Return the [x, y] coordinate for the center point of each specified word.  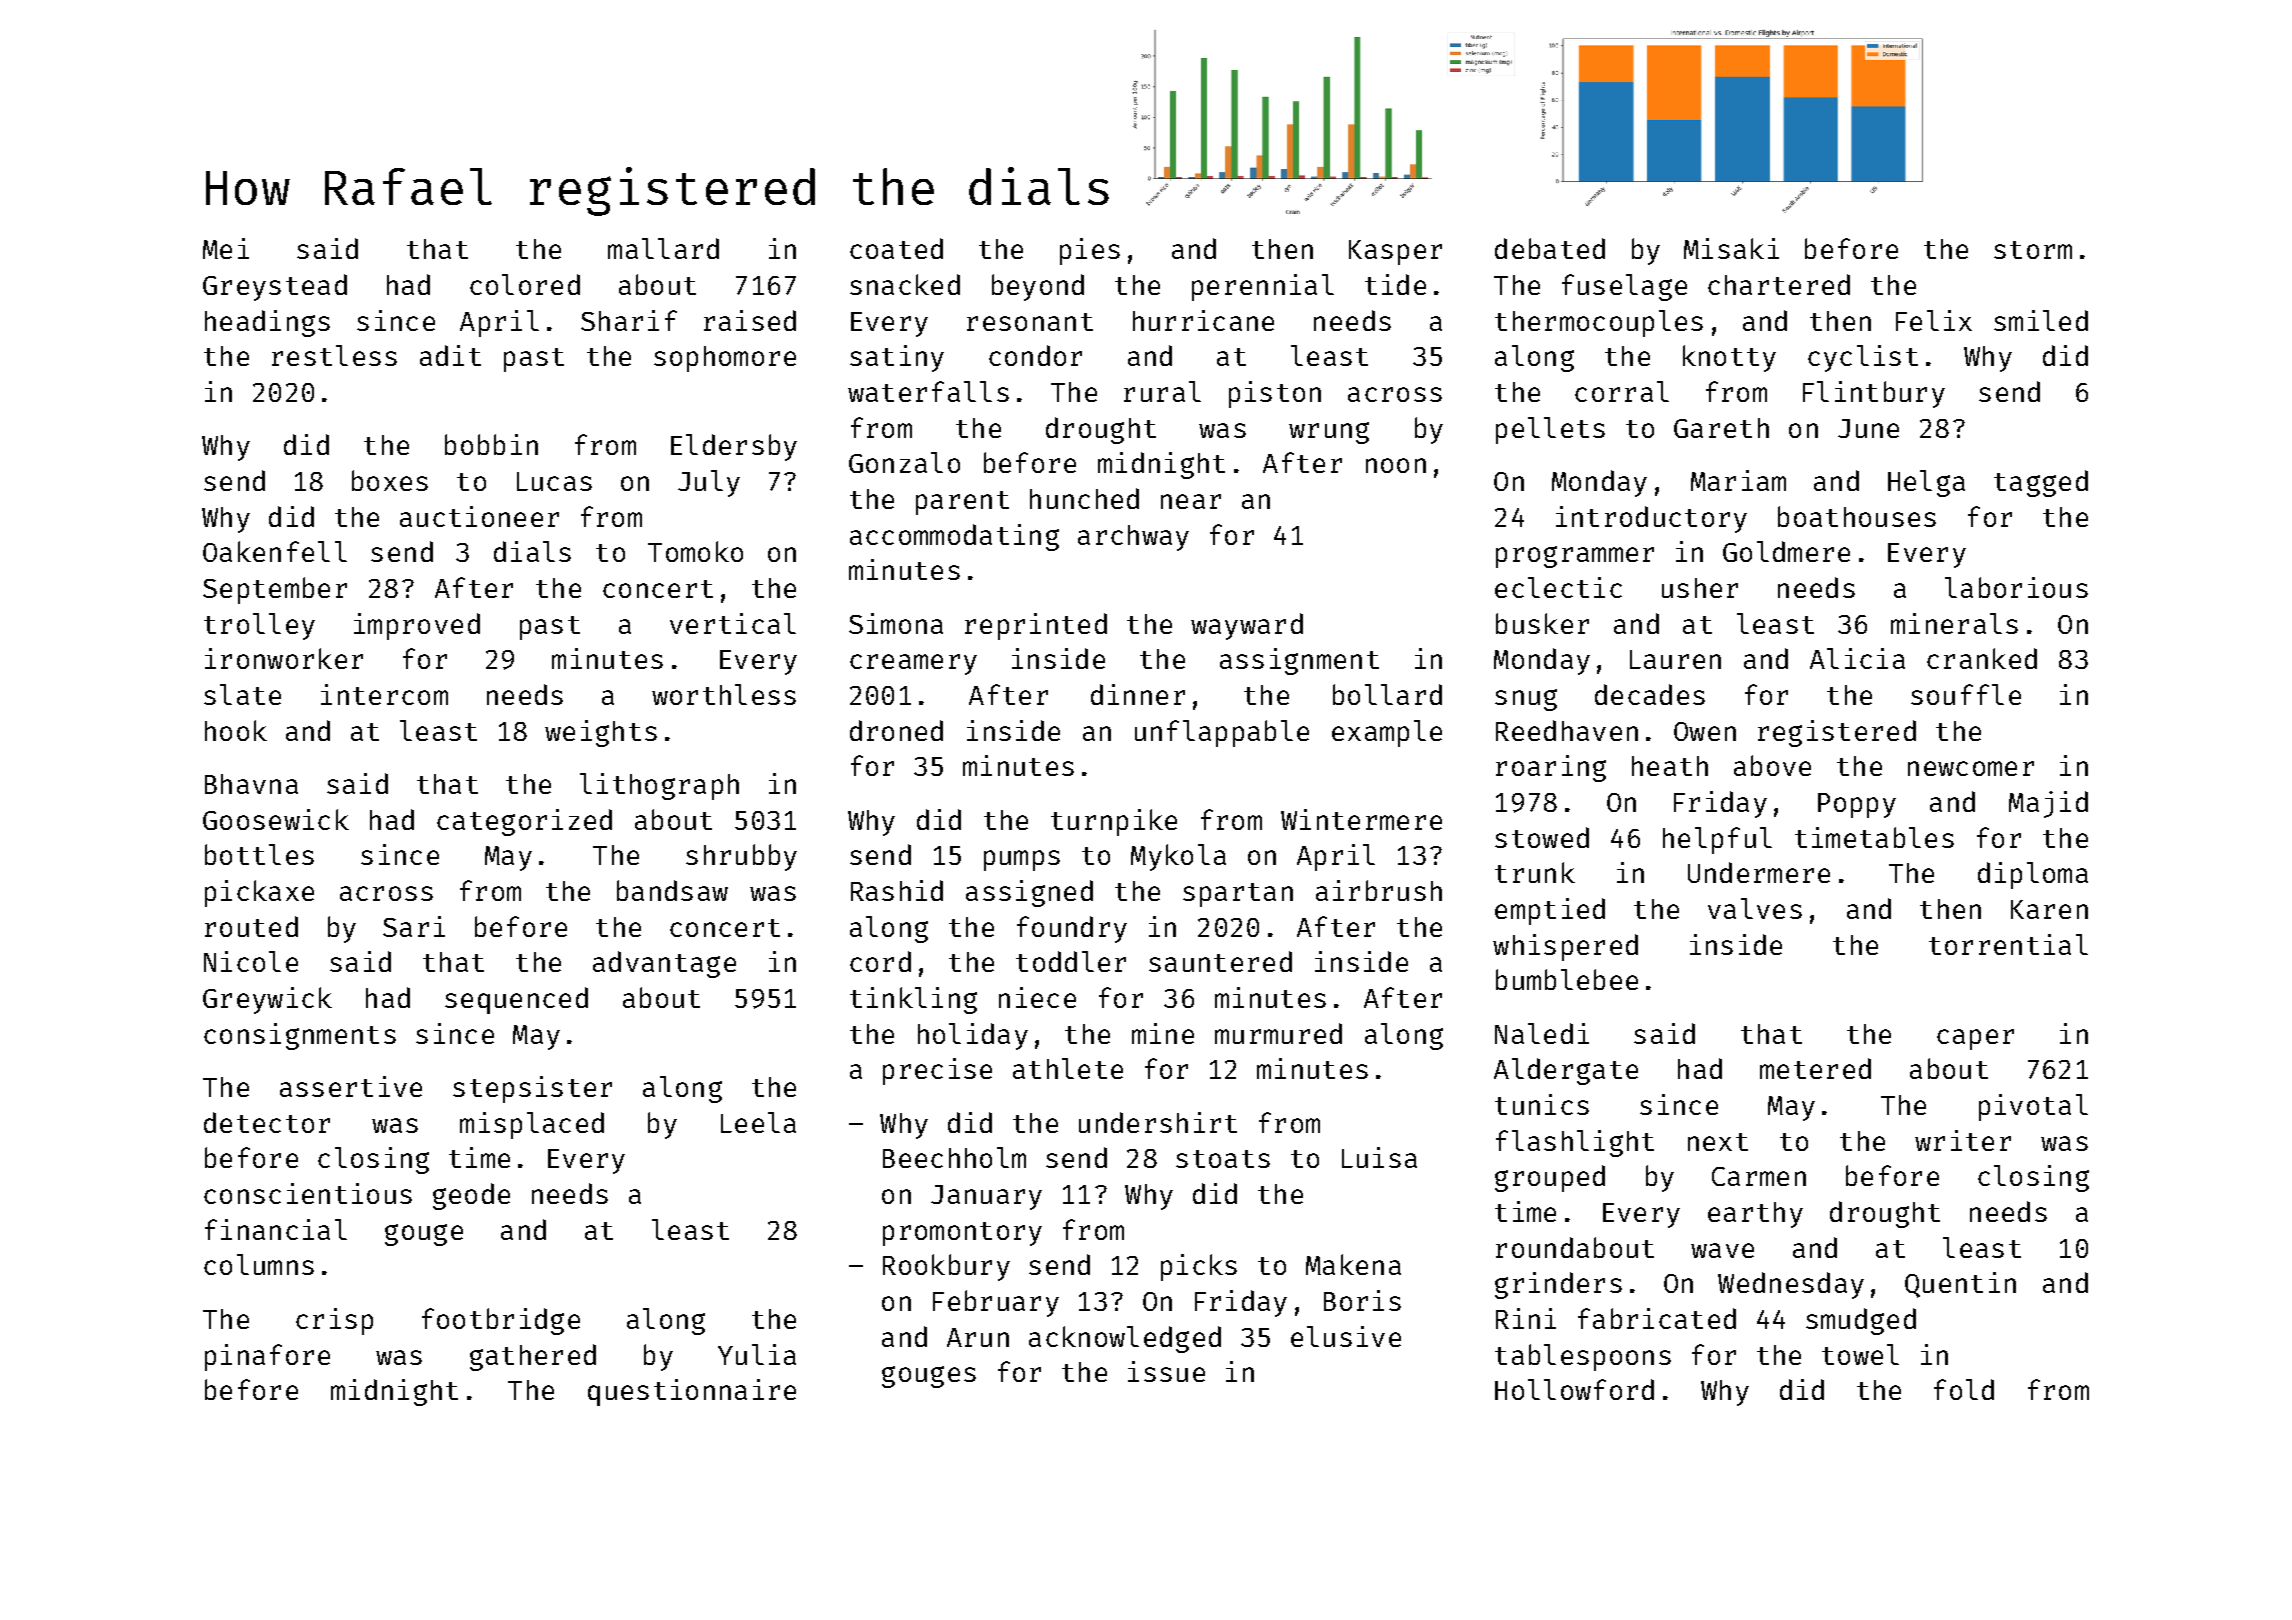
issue [1166, 1371]
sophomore [725, 359]
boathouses [1857, 516]
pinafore [267, 1357]
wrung [1329, 433]
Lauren [1675, 659]
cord [880, 961]
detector [267, 1122]
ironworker [284, 658]
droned [896, 730]
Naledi [1542, 1033]
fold [1964, 1389]
